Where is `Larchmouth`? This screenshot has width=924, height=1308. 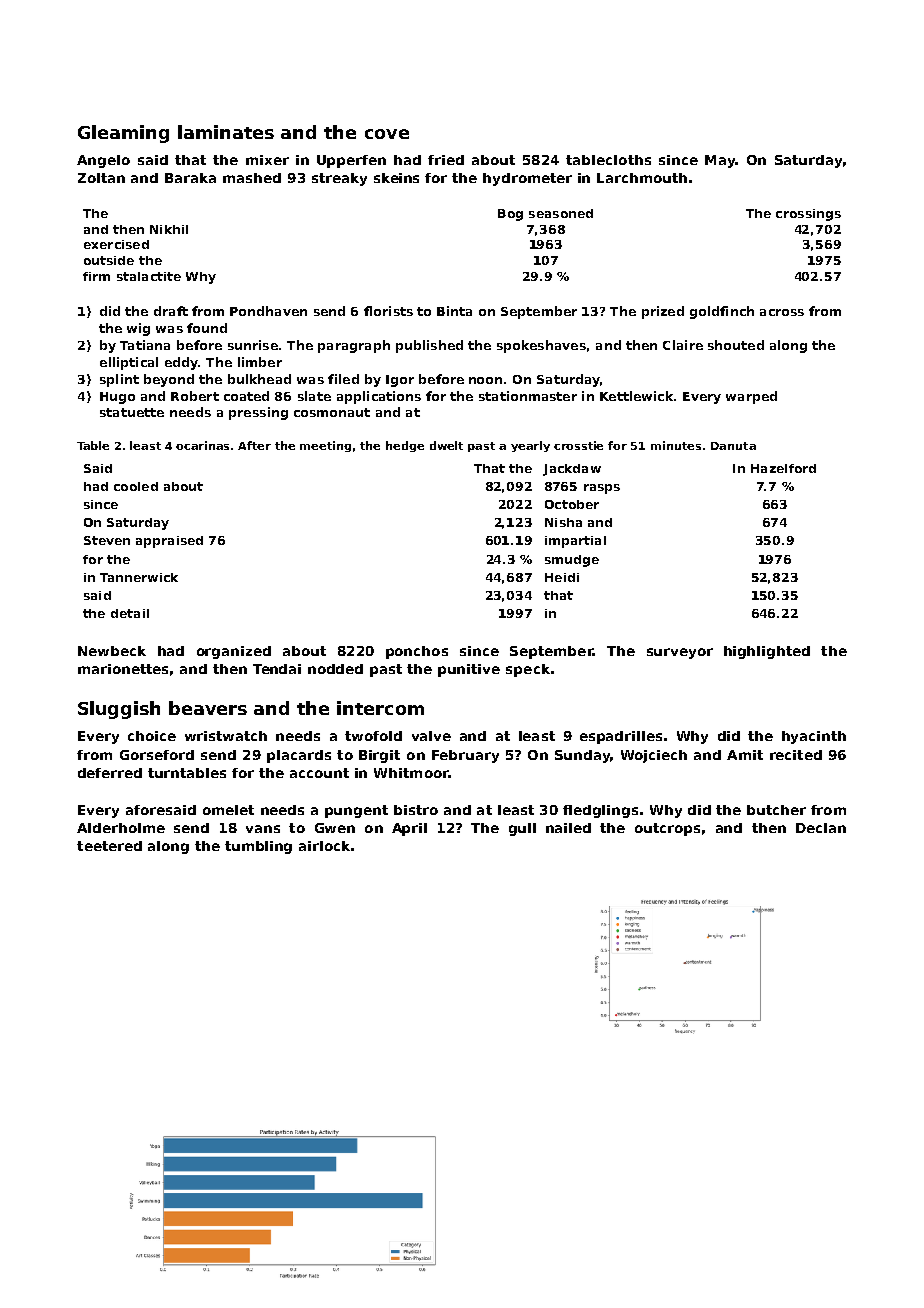 Larchmouth is located at coordinates (642, 178).
